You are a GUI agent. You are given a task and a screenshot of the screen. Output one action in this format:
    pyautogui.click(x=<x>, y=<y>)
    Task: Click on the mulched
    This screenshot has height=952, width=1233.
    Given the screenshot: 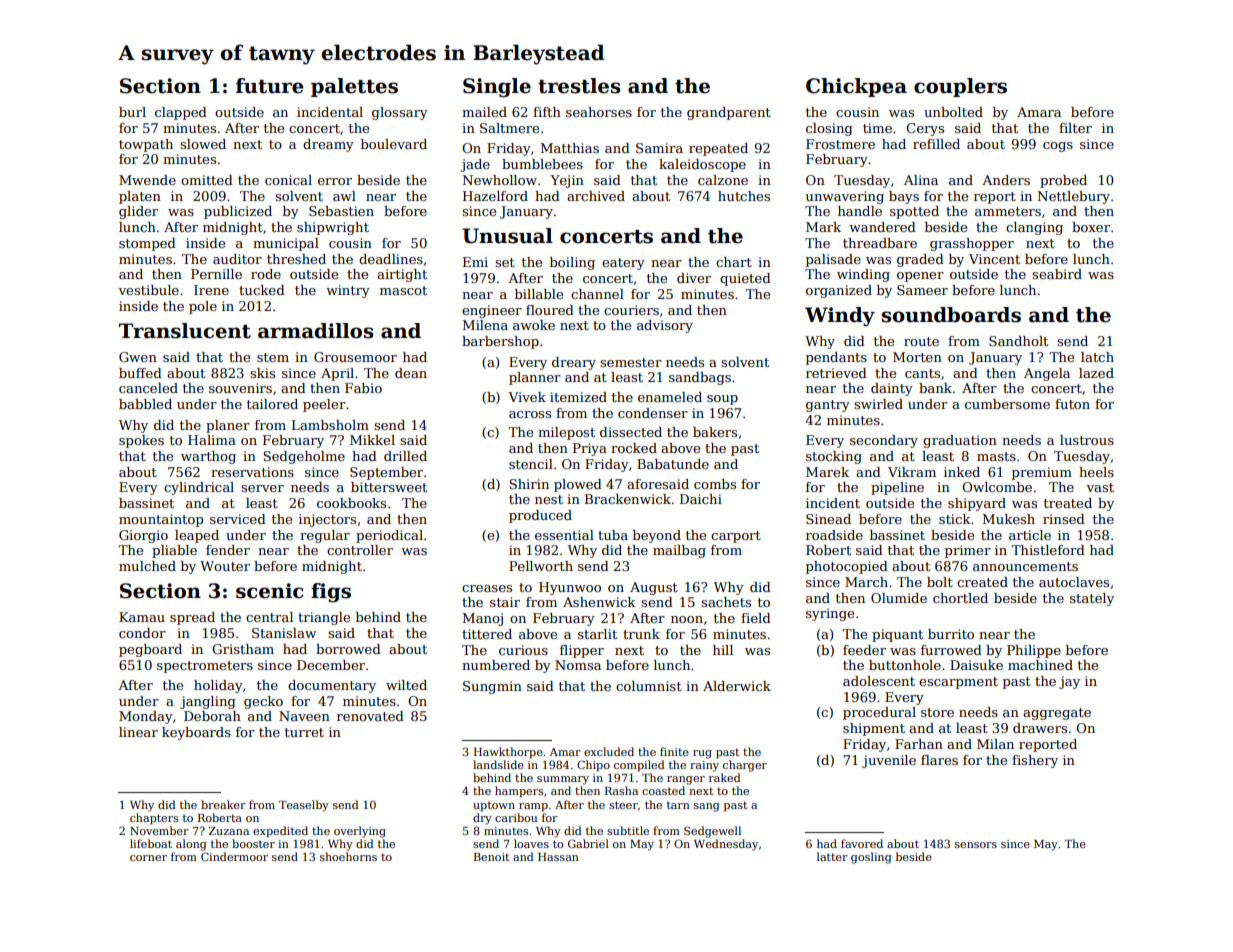 What is the action you would take?
    pyautogui.click(x=147, y=566)
